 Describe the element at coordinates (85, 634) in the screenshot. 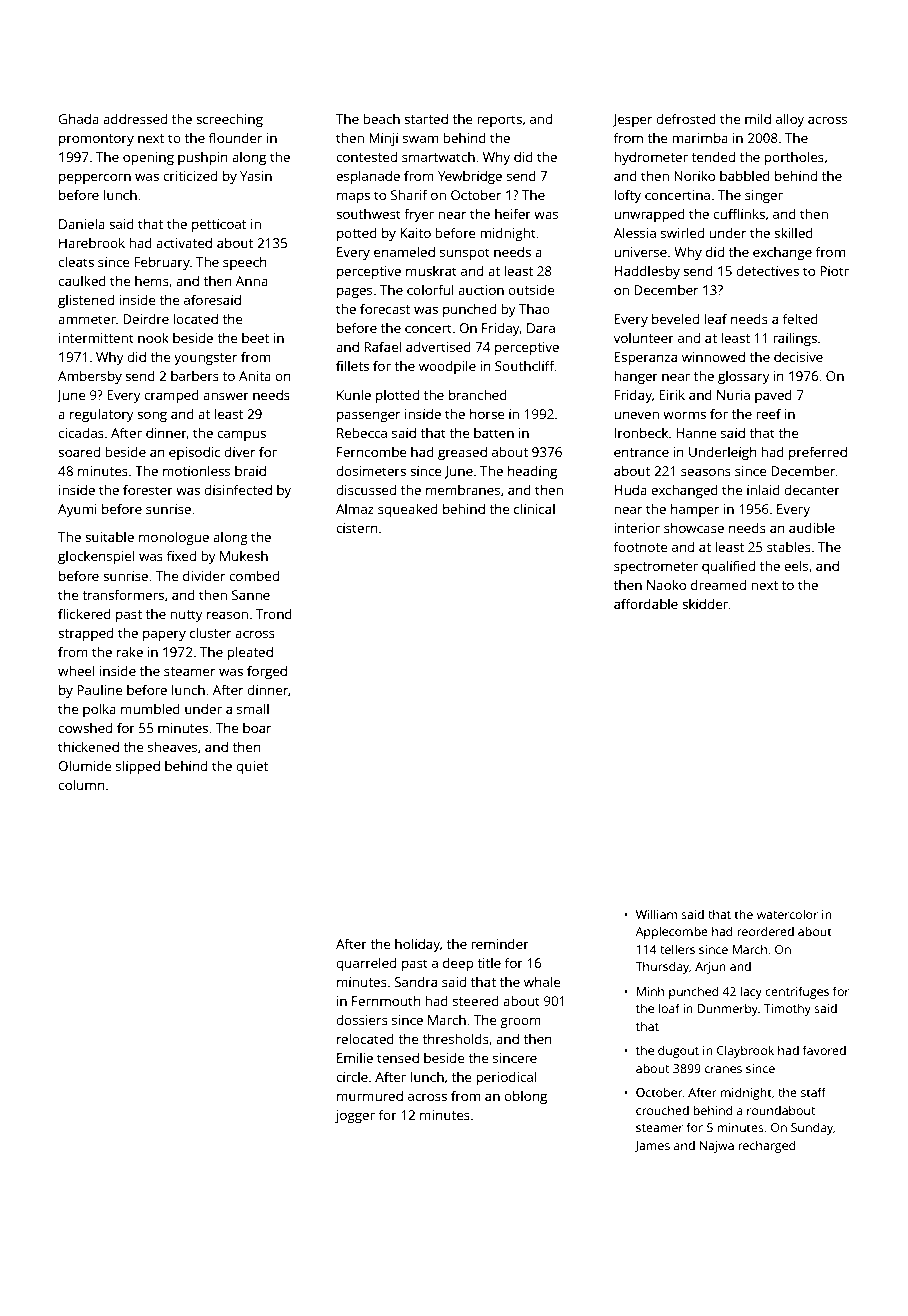

I see `strapped` at that location.
